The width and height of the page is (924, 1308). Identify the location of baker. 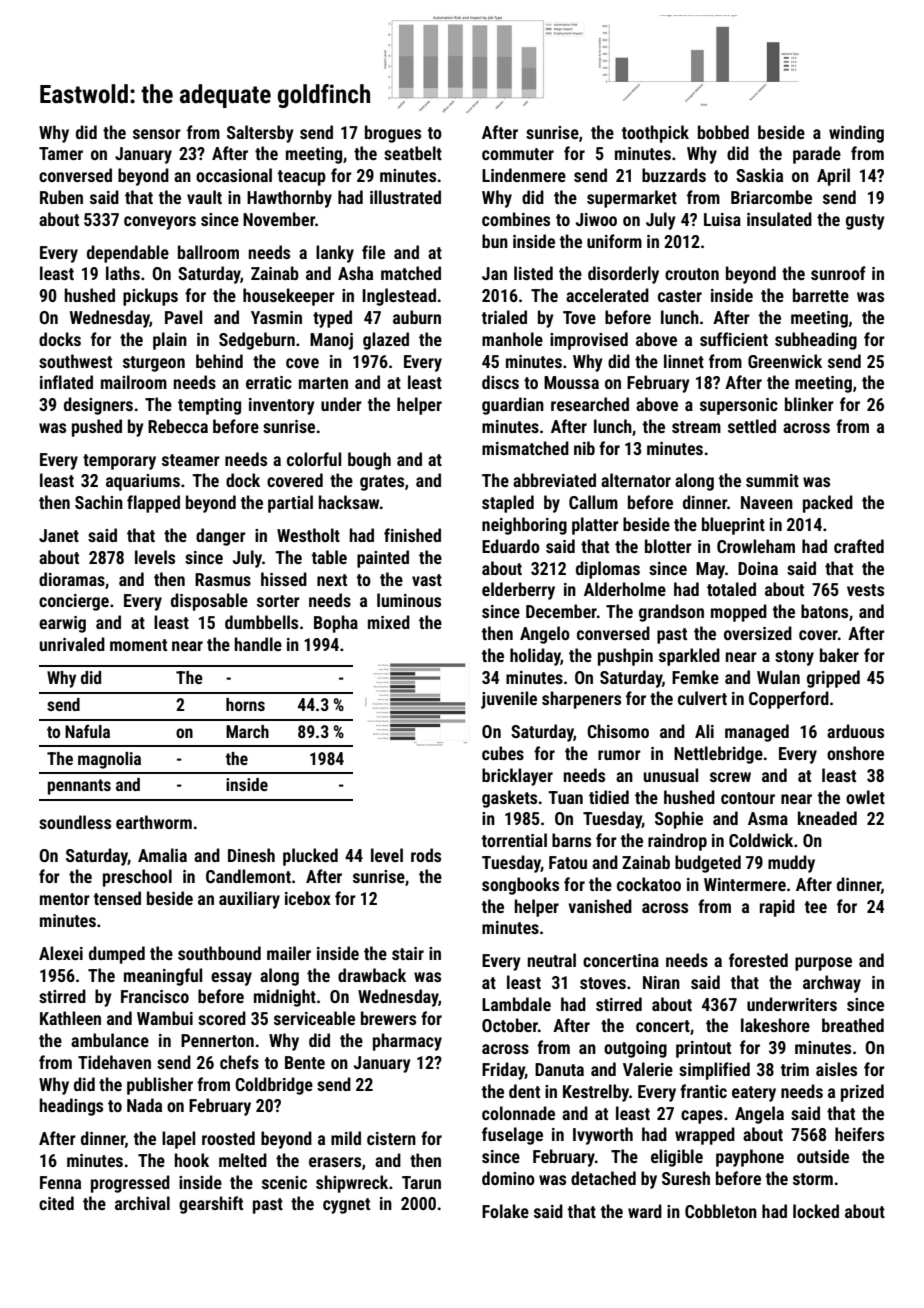
(839, 655).
